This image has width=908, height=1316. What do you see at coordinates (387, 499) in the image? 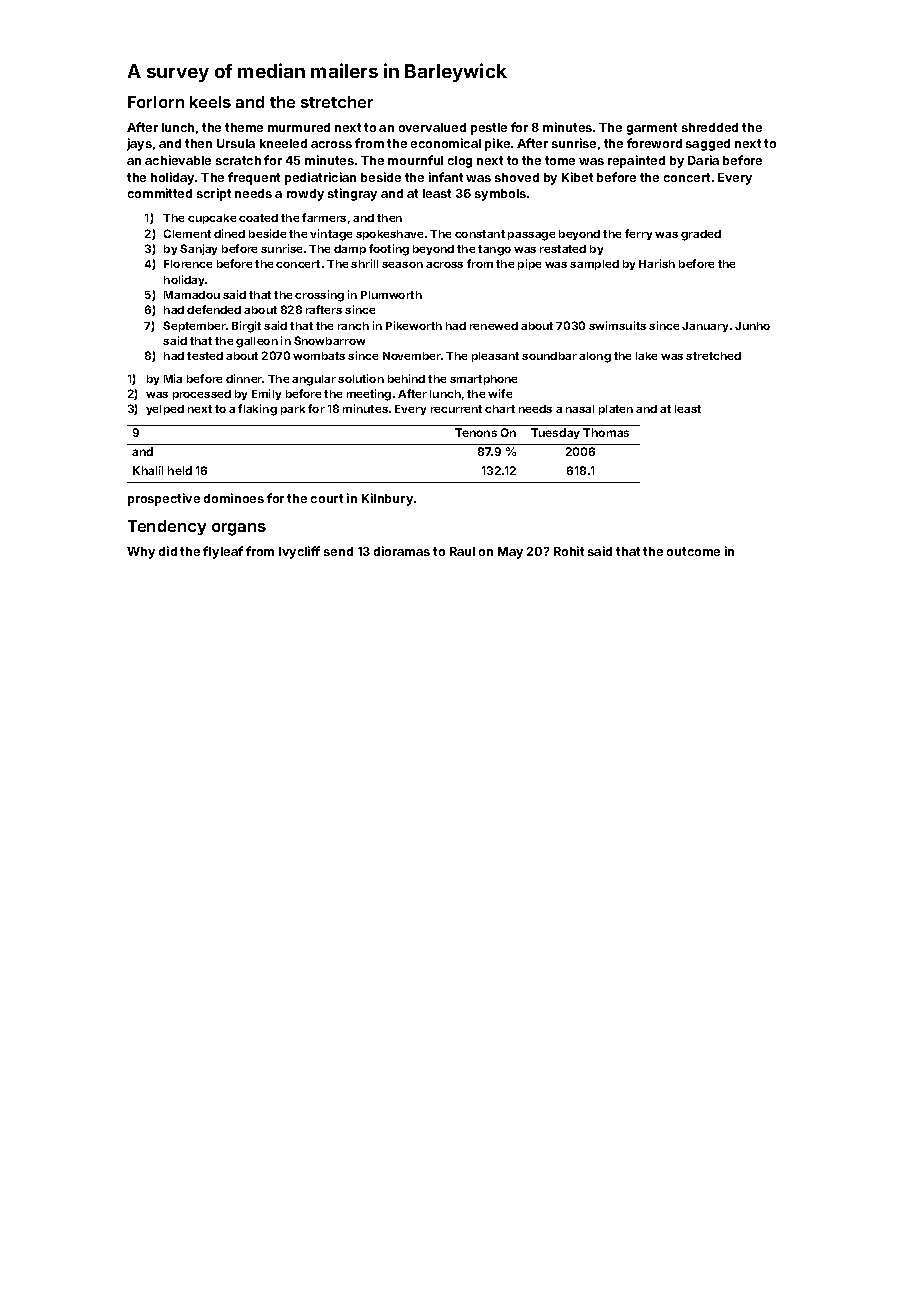
I see `Kilnbury` at bounding box center [387, 499].
